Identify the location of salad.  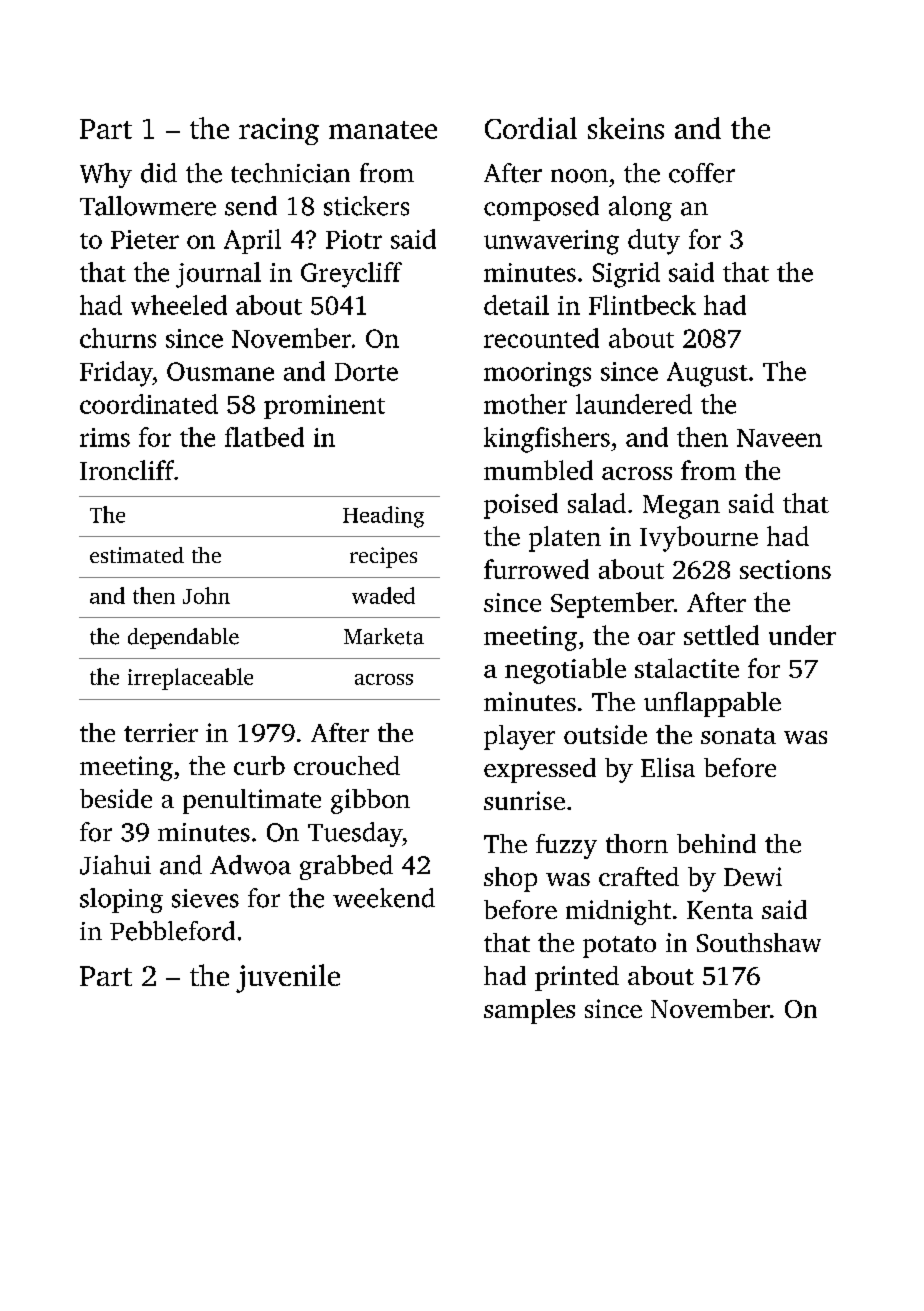
(597, 503).
